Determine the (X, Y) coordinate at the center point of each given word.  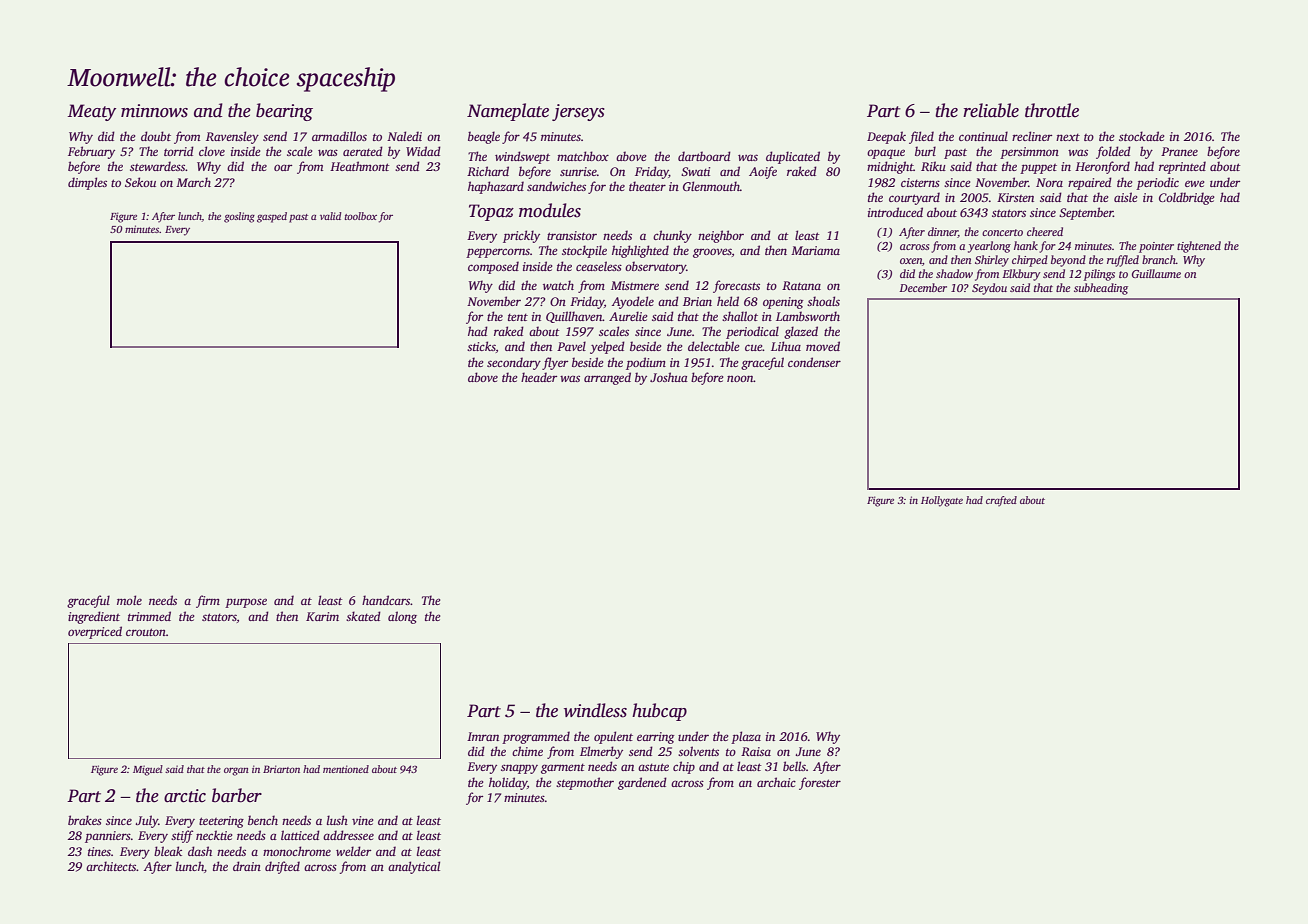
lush (337, 820)
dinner (943, 232)
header (539, 377)
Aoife (763, 172)
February (91, 152)
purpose (246, 603)
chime (527, 751)
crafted (1001, 501)
